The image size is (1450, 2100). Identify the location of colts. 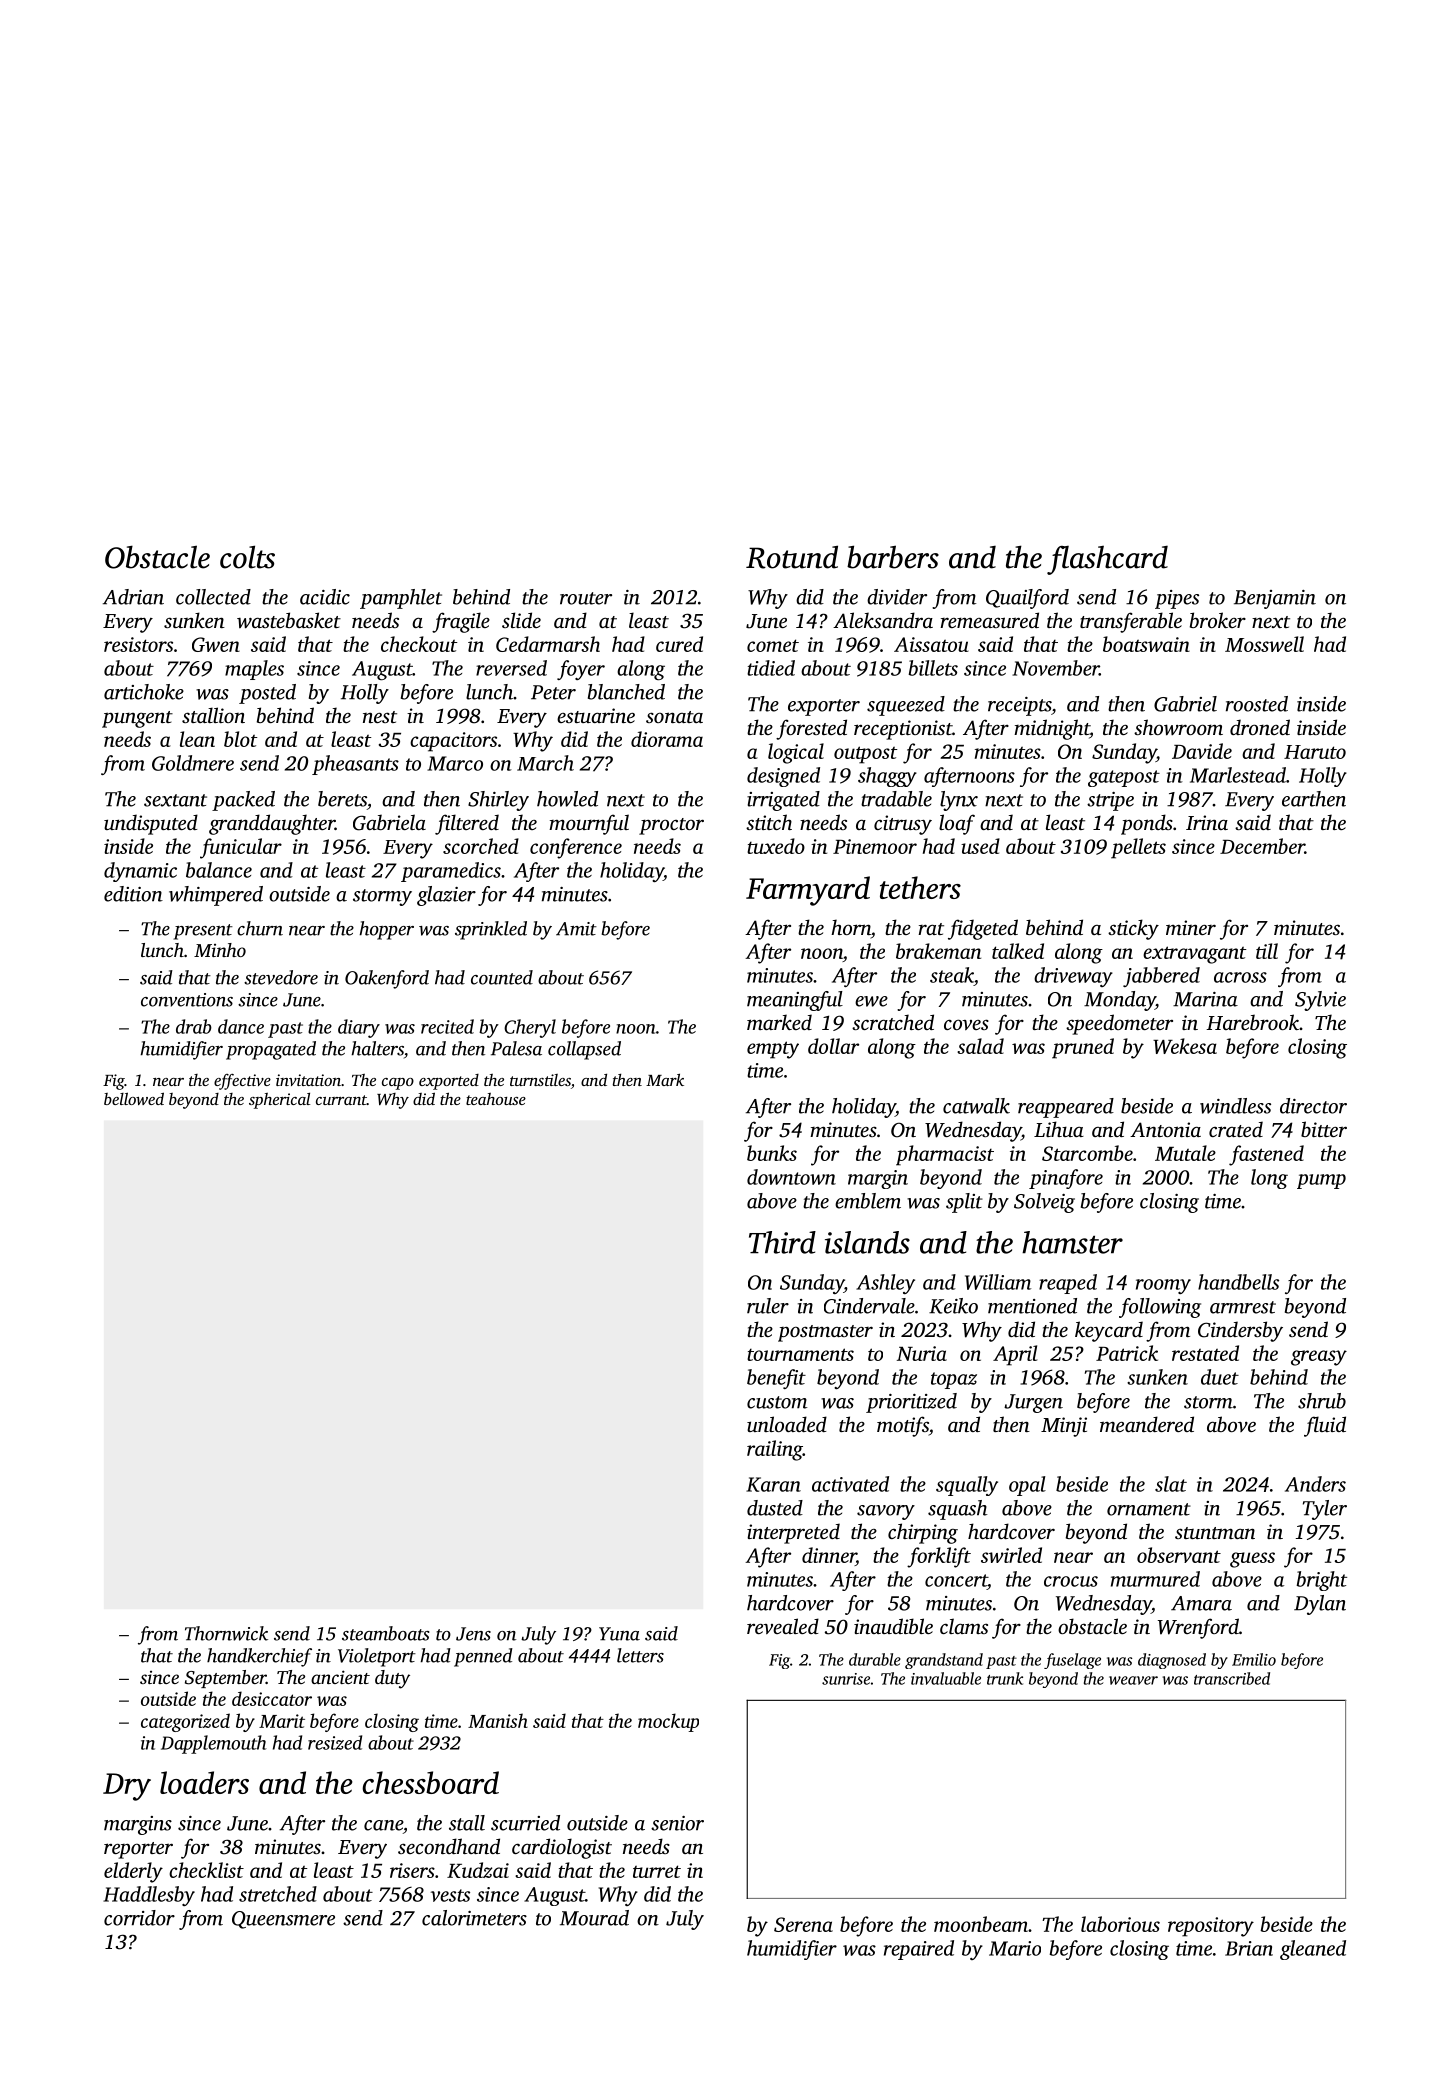
(247, 557).
